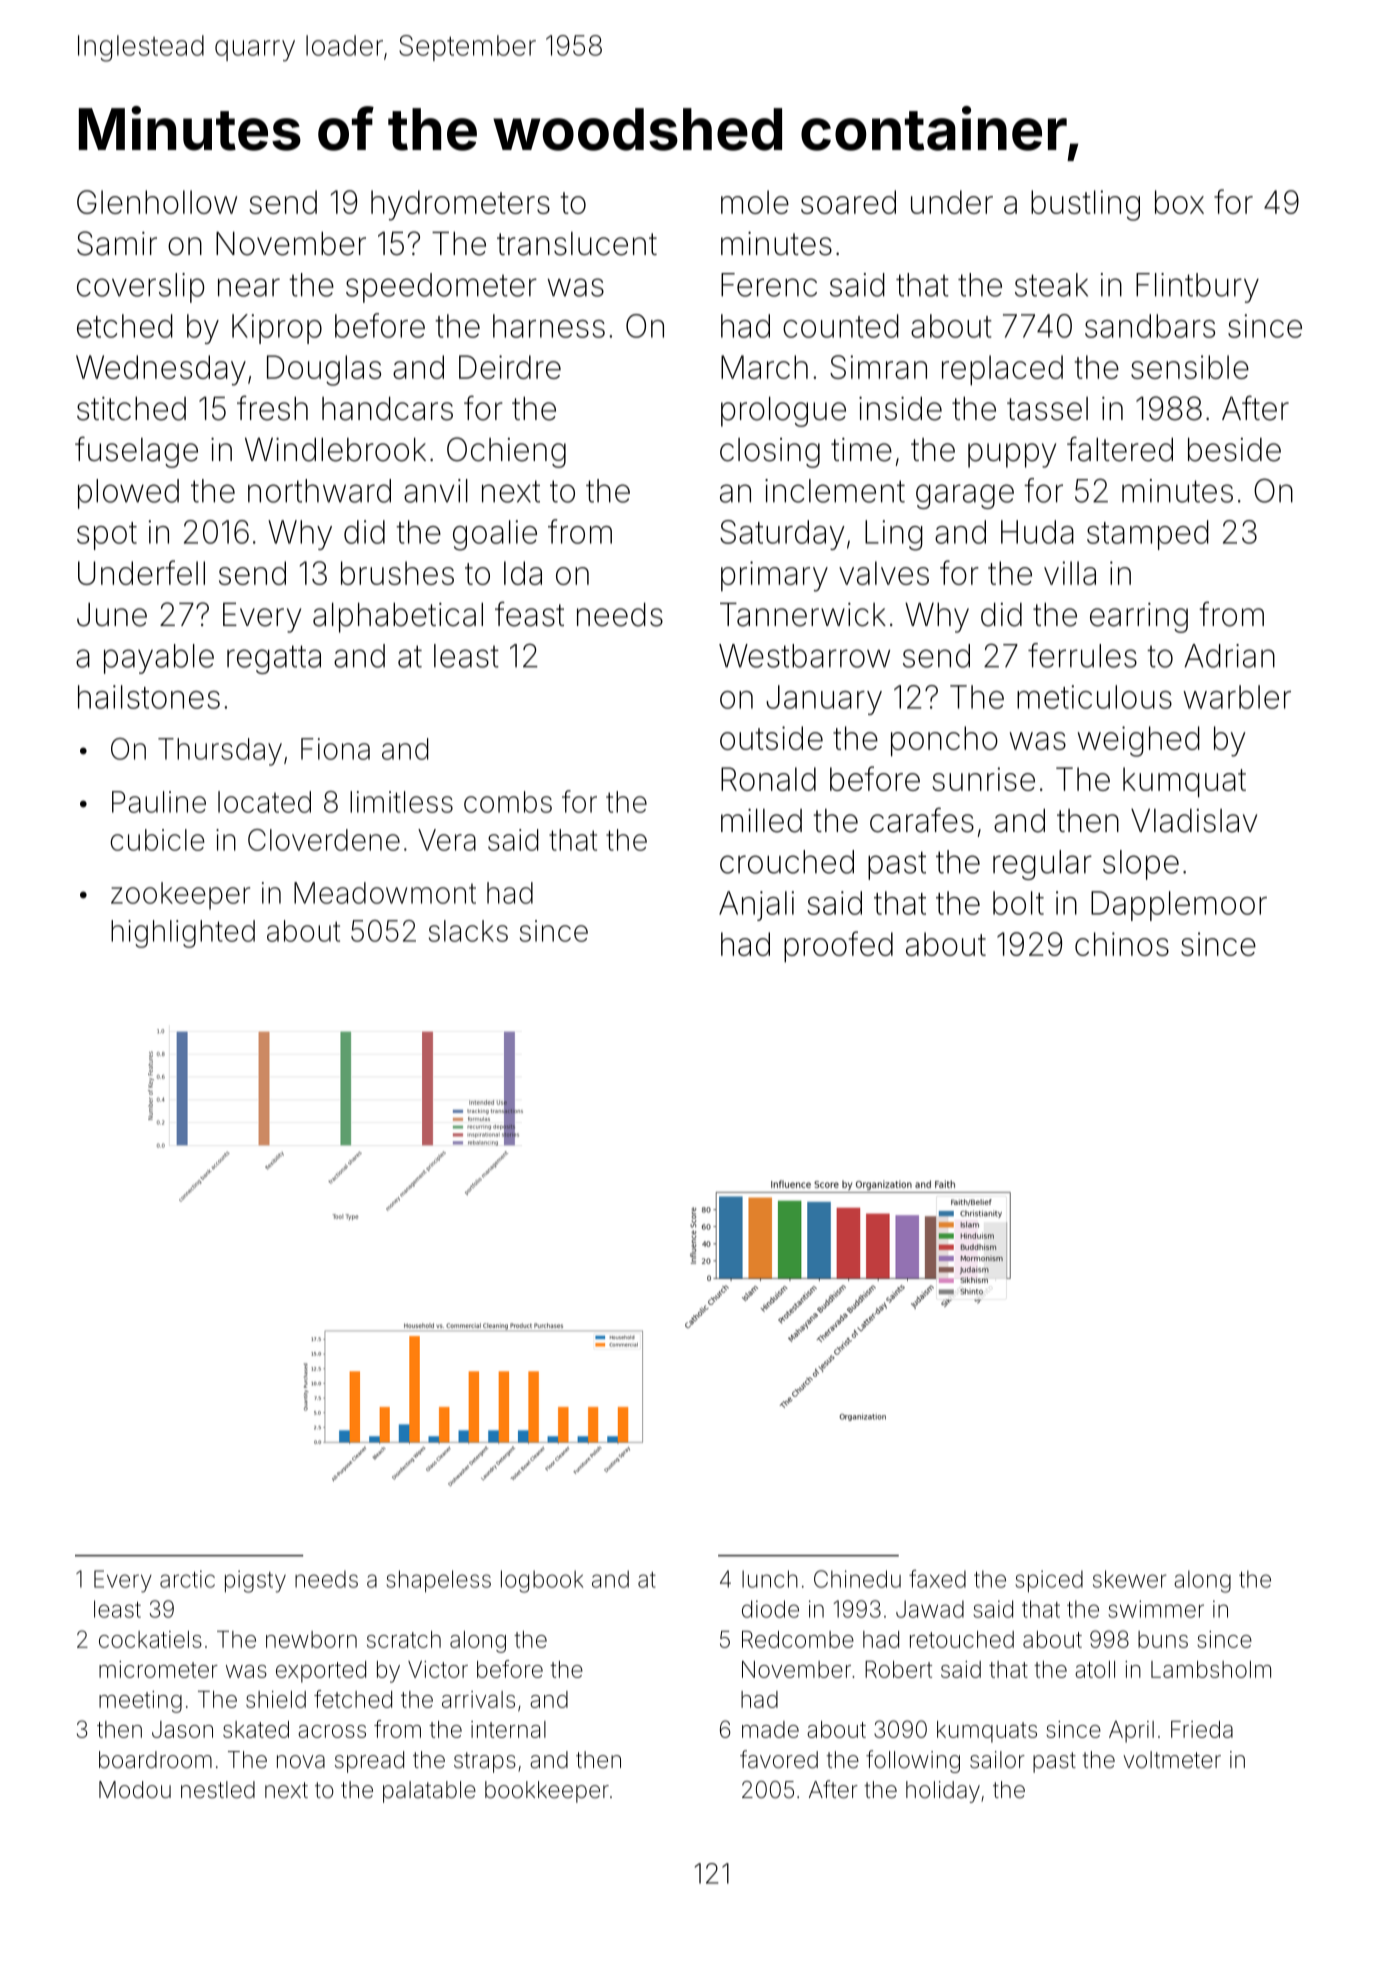  I want to click on arctic, so click(187, 1579).
